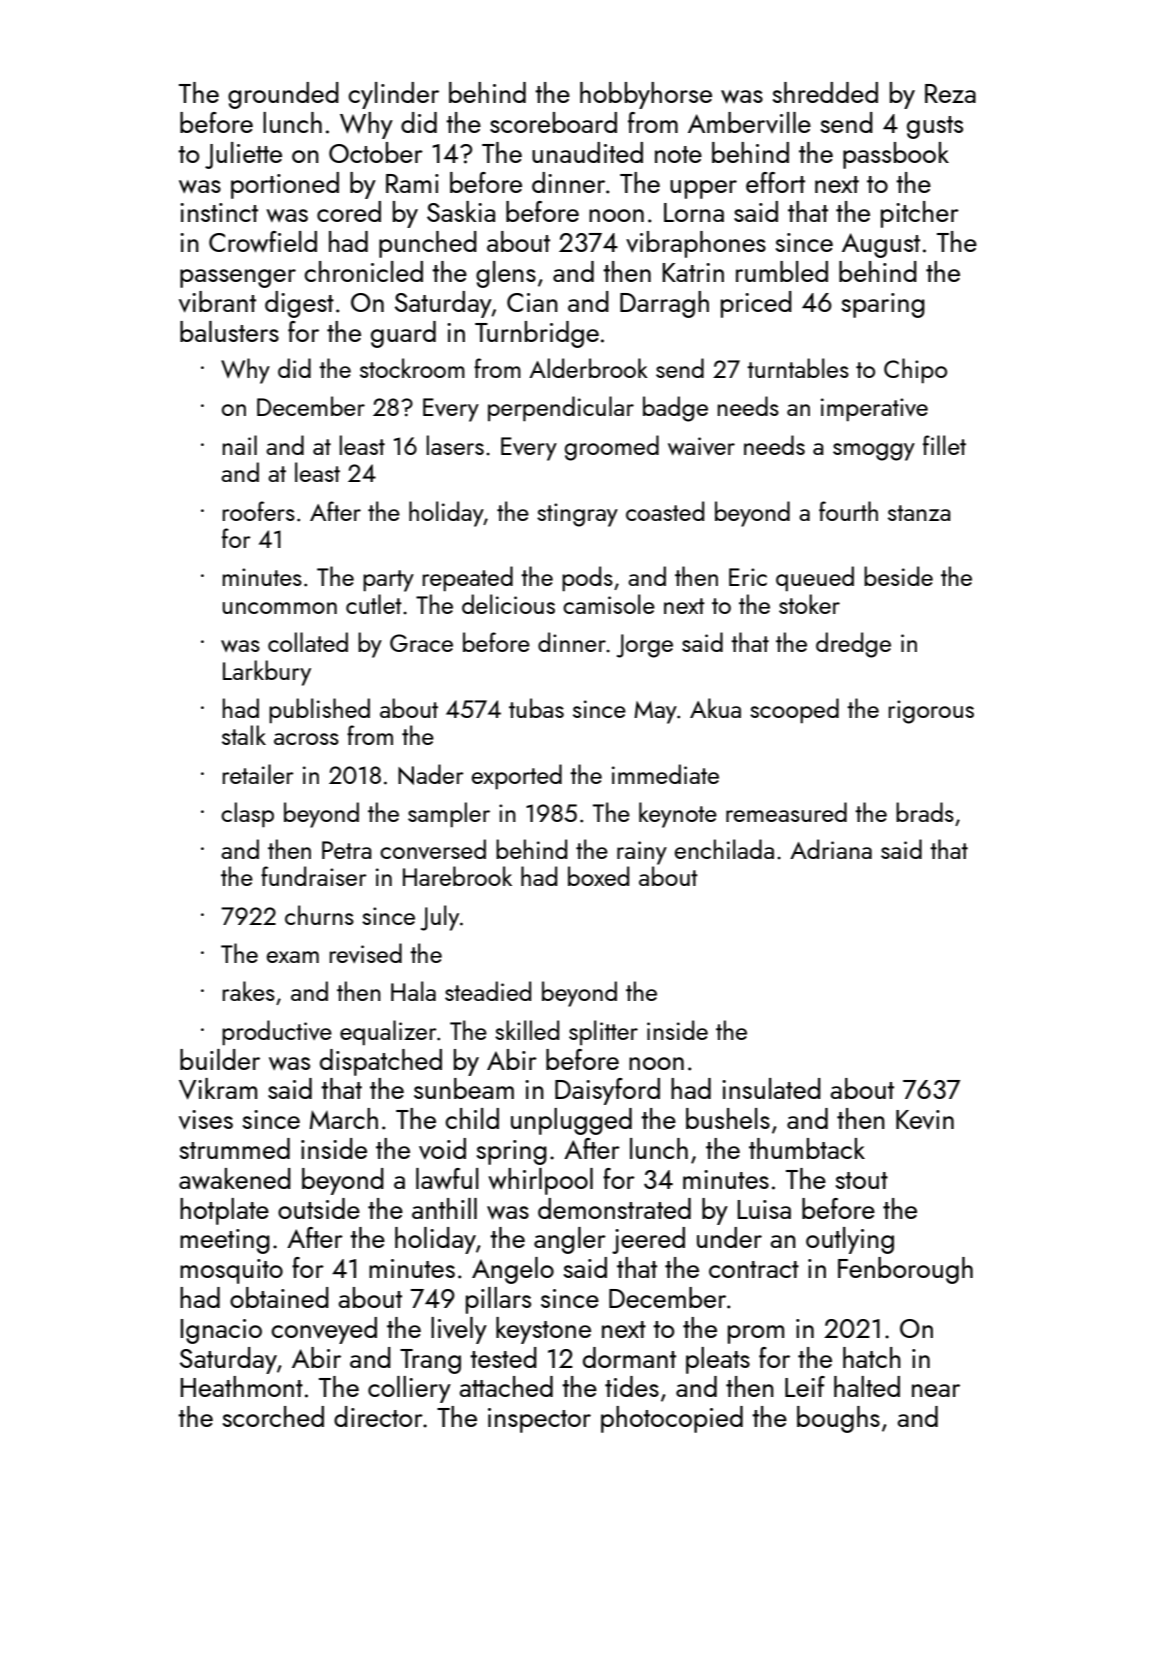  What do you see at coordinates (665, 774) in the page?
I see `immediate` at bounding box center [665, 774].
